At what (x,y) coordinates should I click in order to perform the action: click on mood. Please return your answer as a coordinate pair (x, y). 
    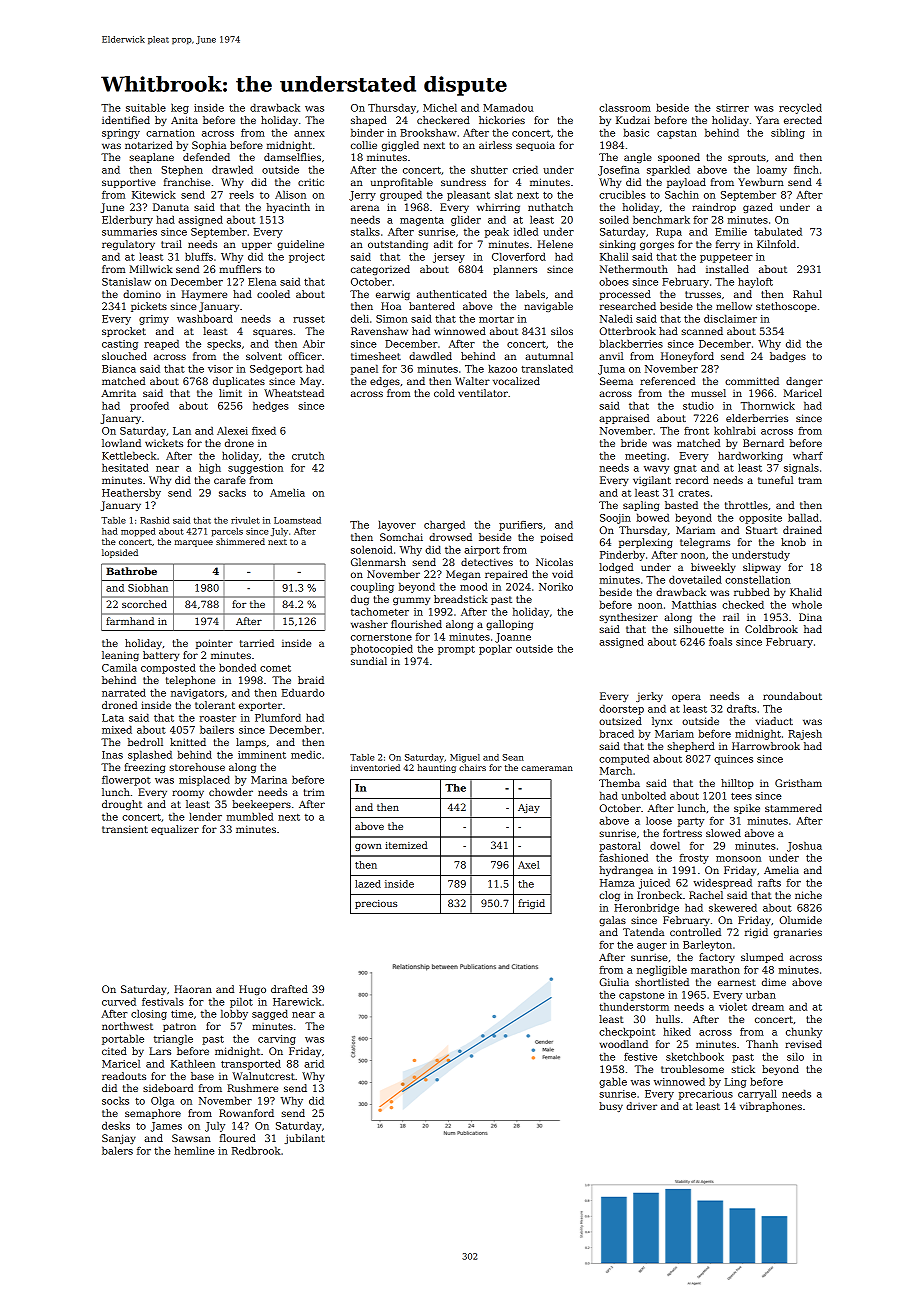
    Looking at the image, I should click on (474, 587).
